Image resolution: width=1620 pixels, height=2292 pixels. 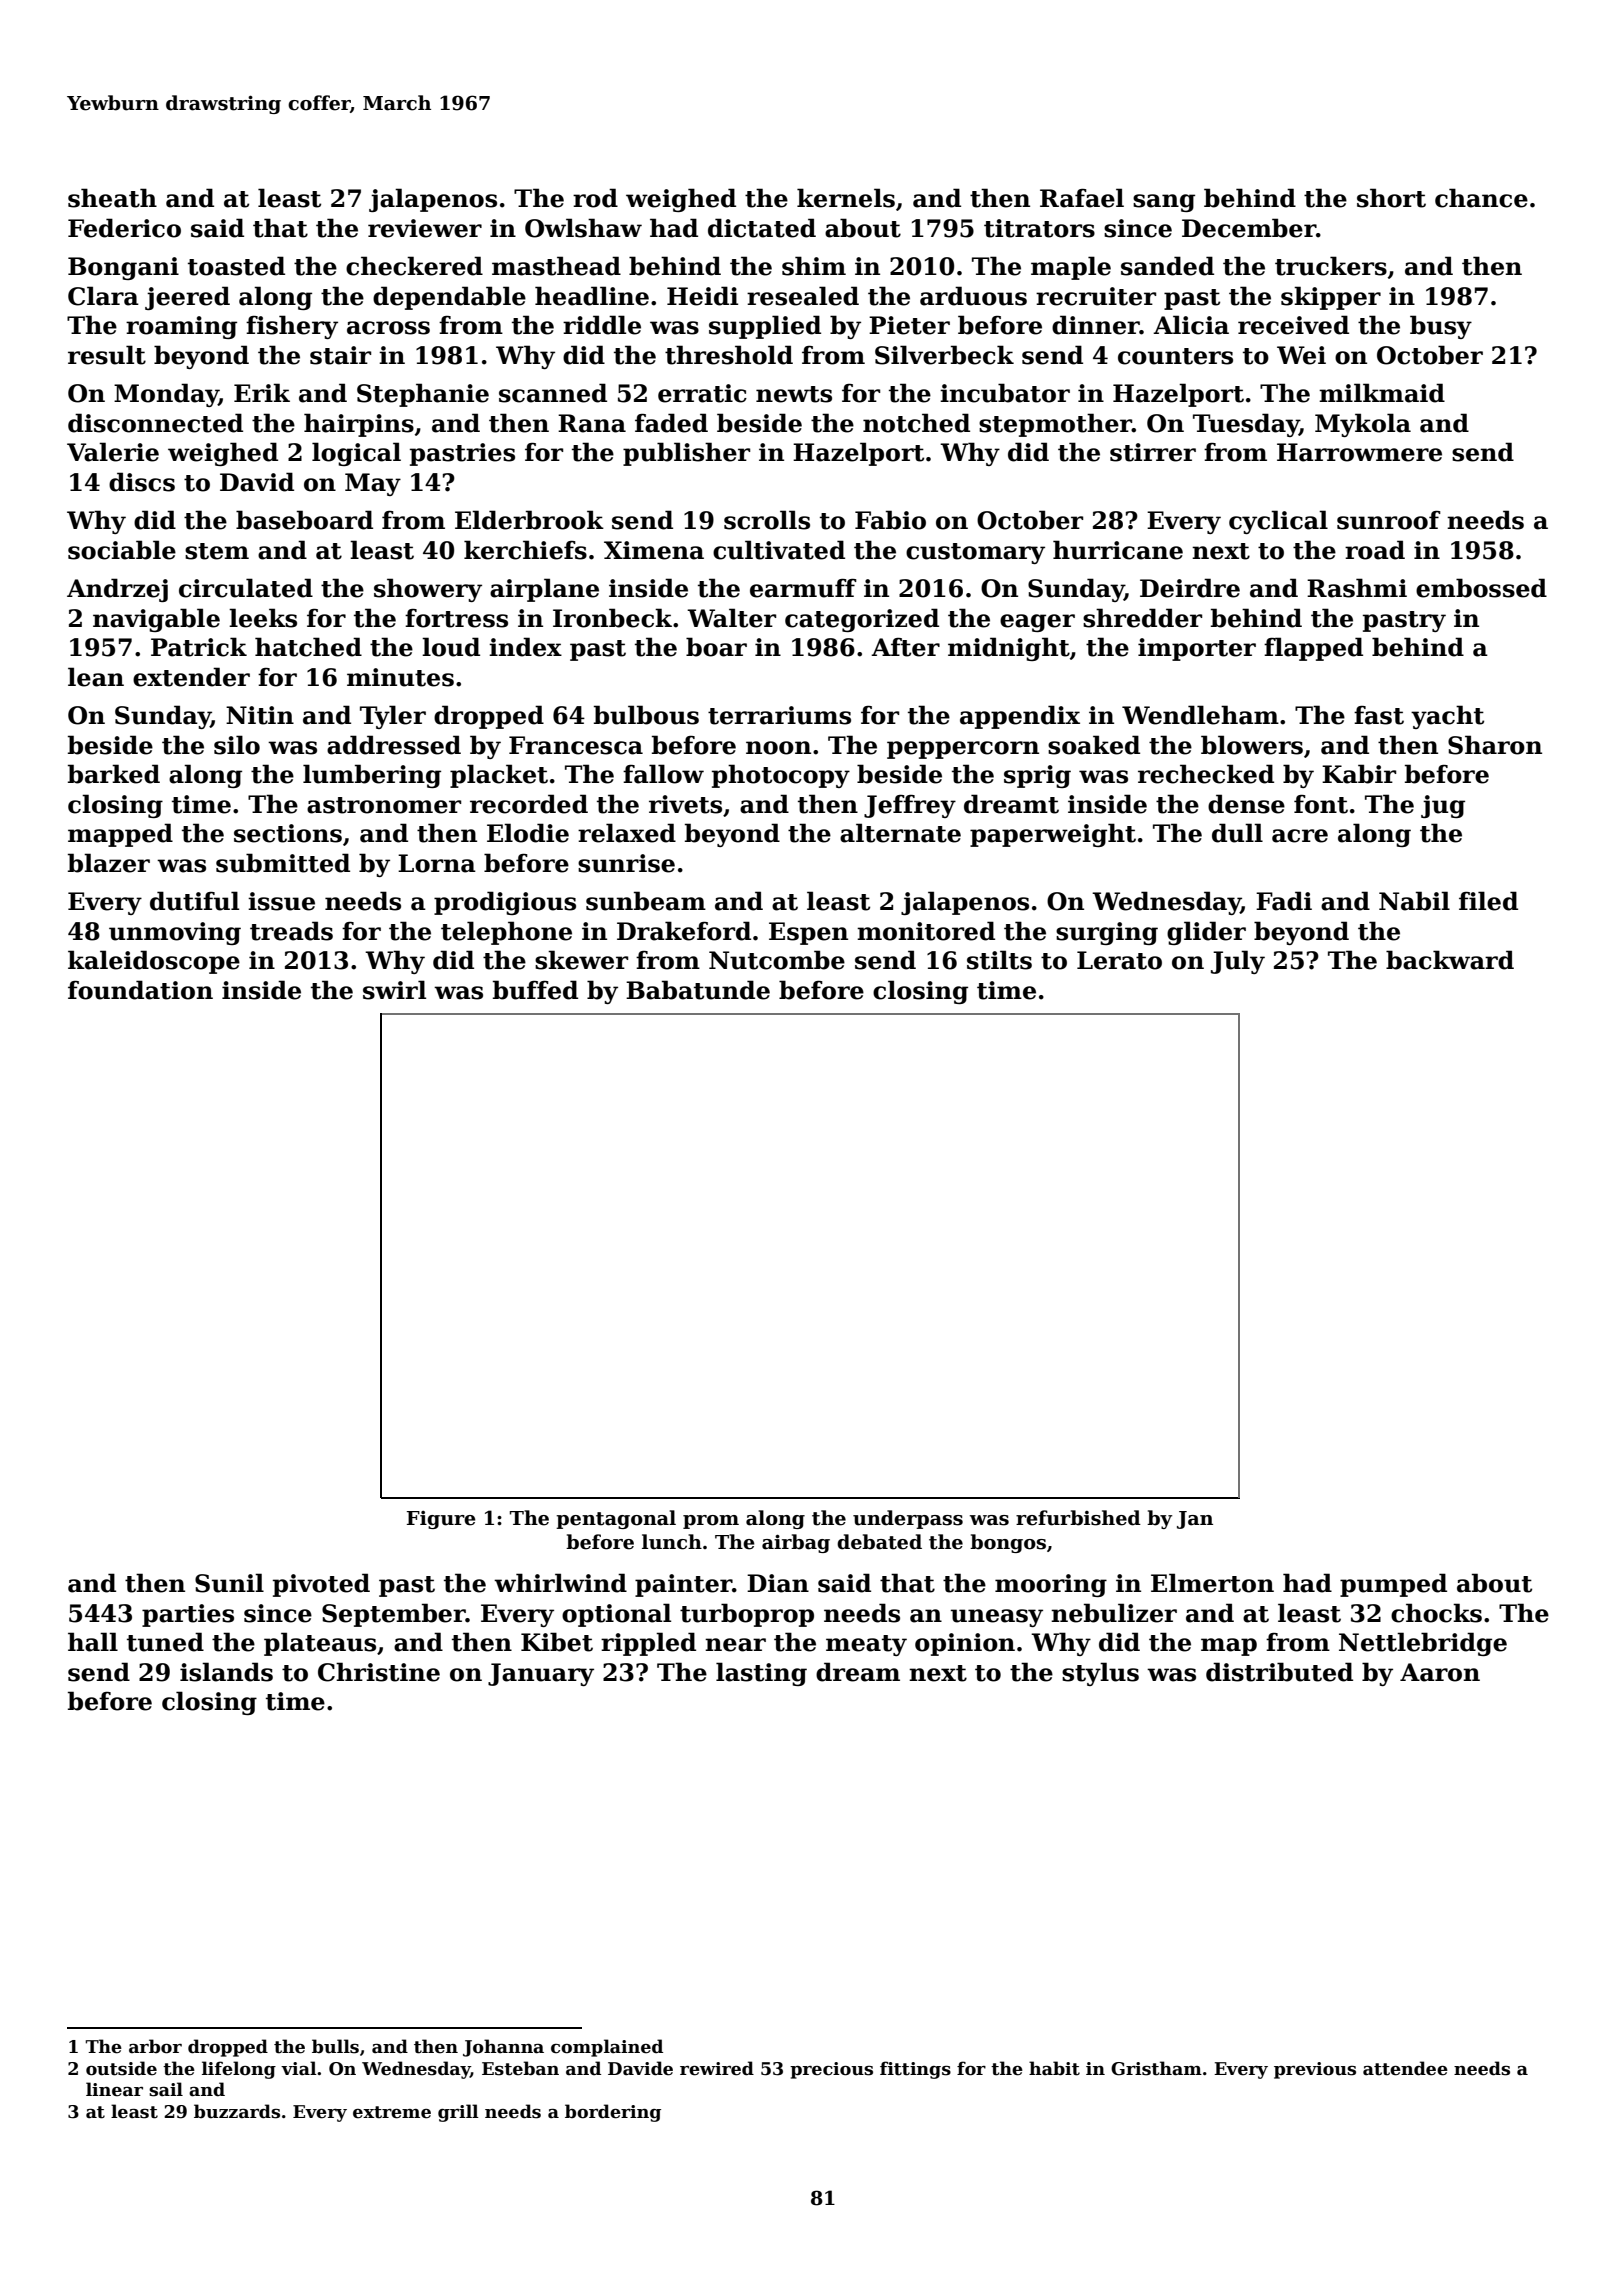 What do you see at coordinates (1481, 198) in the document?
I see `chance` at bounding box center [1481, 198].
